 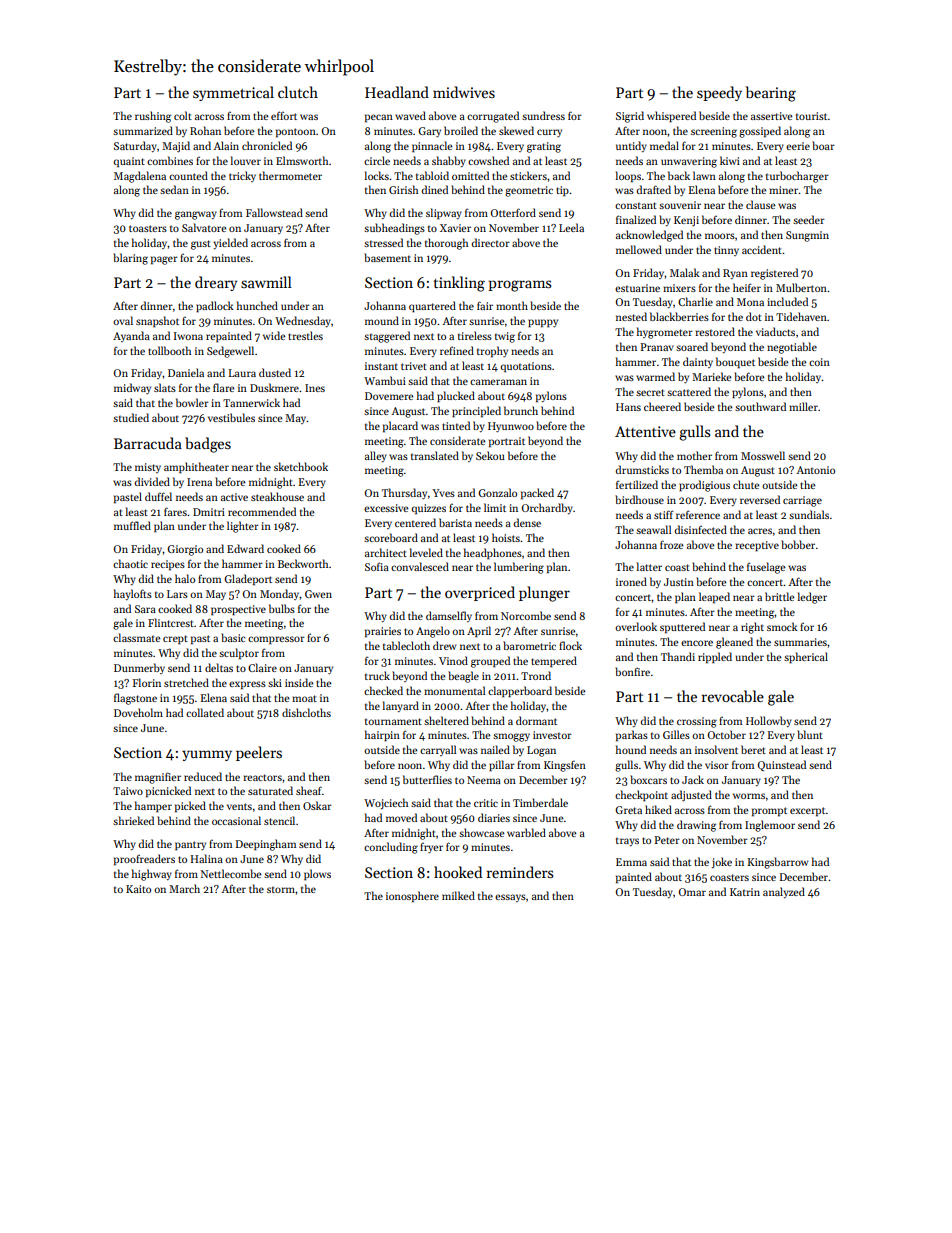 What do you see at coordinates (779, 596) in the screenshot?
I see `brittle` at bounding box center [779, 596].
